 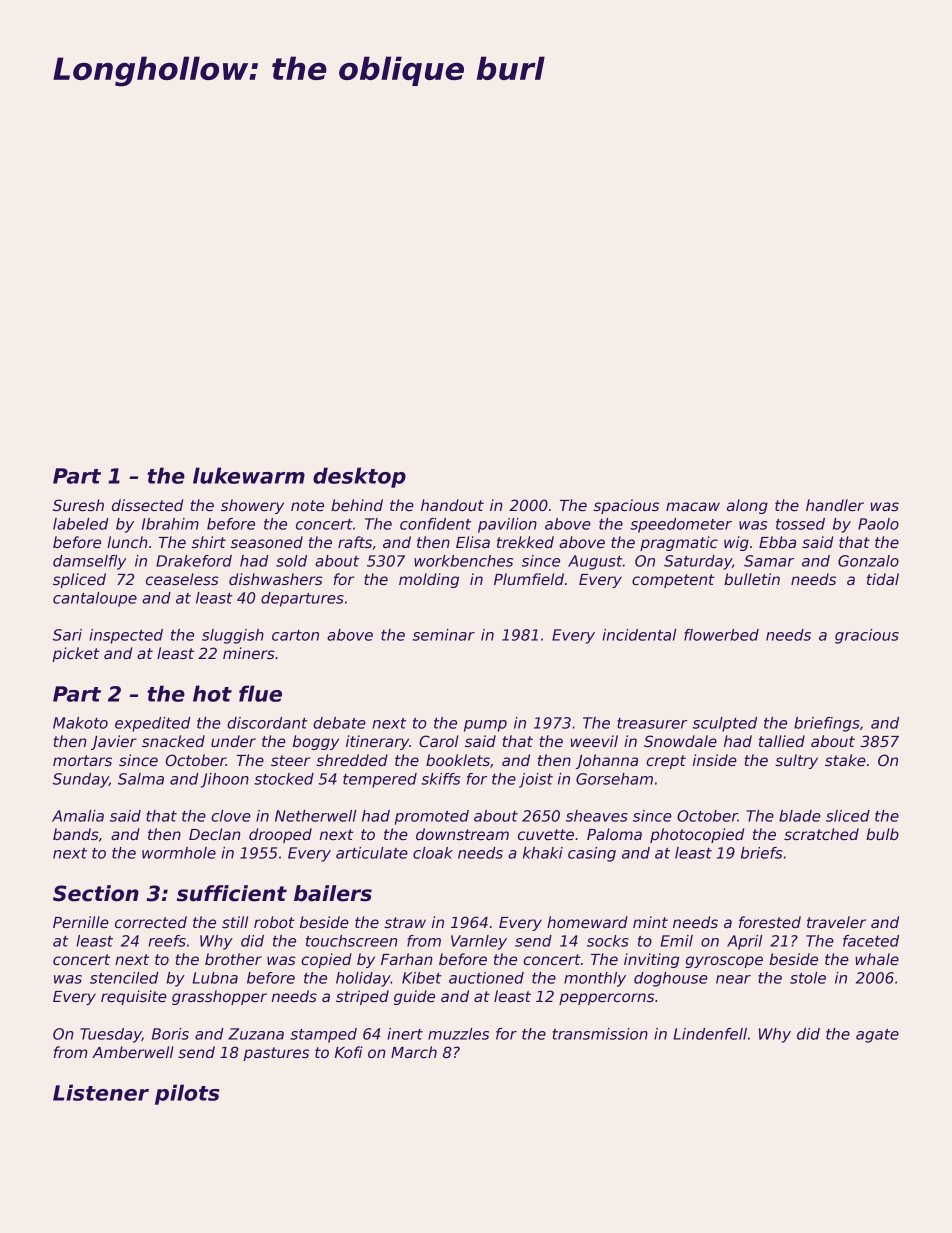 I want to click on March, so click(x=414, y=1052).
